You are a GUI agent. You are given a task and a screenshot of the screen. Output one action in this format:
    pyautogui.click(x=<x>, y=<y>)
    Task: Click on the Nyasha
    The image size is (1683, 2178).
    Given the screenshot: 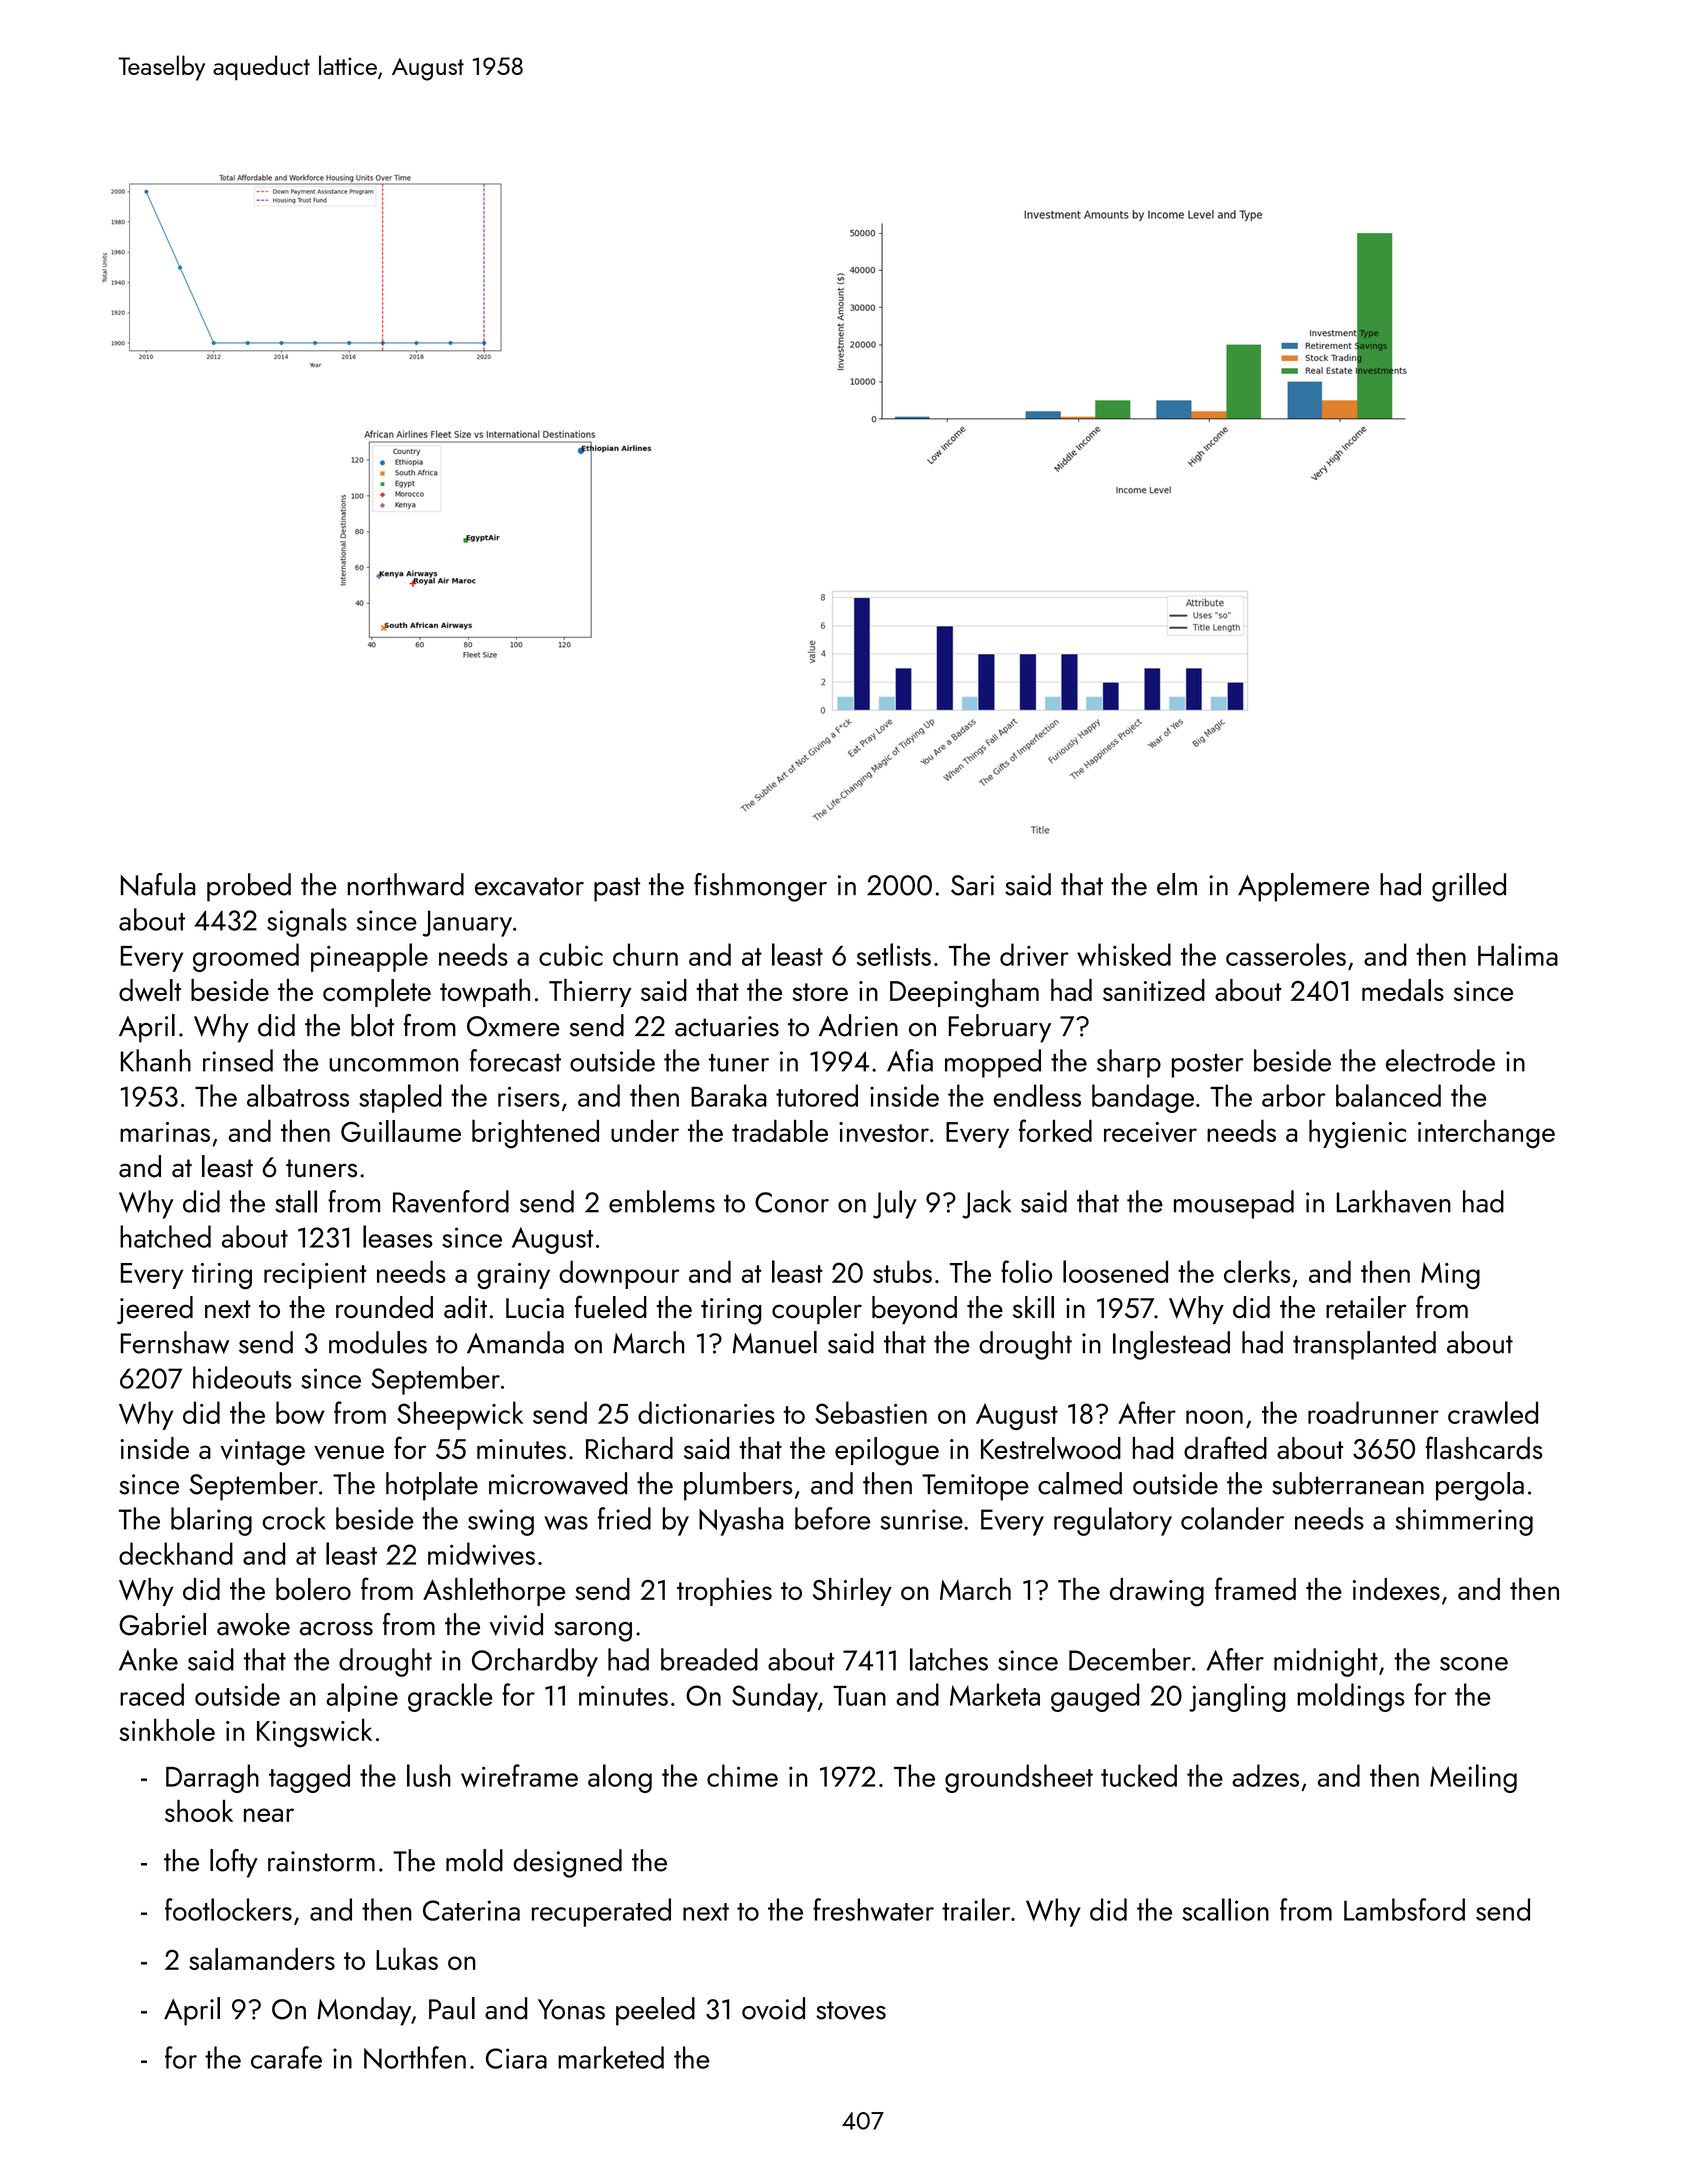 What is the action you would take?
    pyautogui.click(x=741, y=1521)
